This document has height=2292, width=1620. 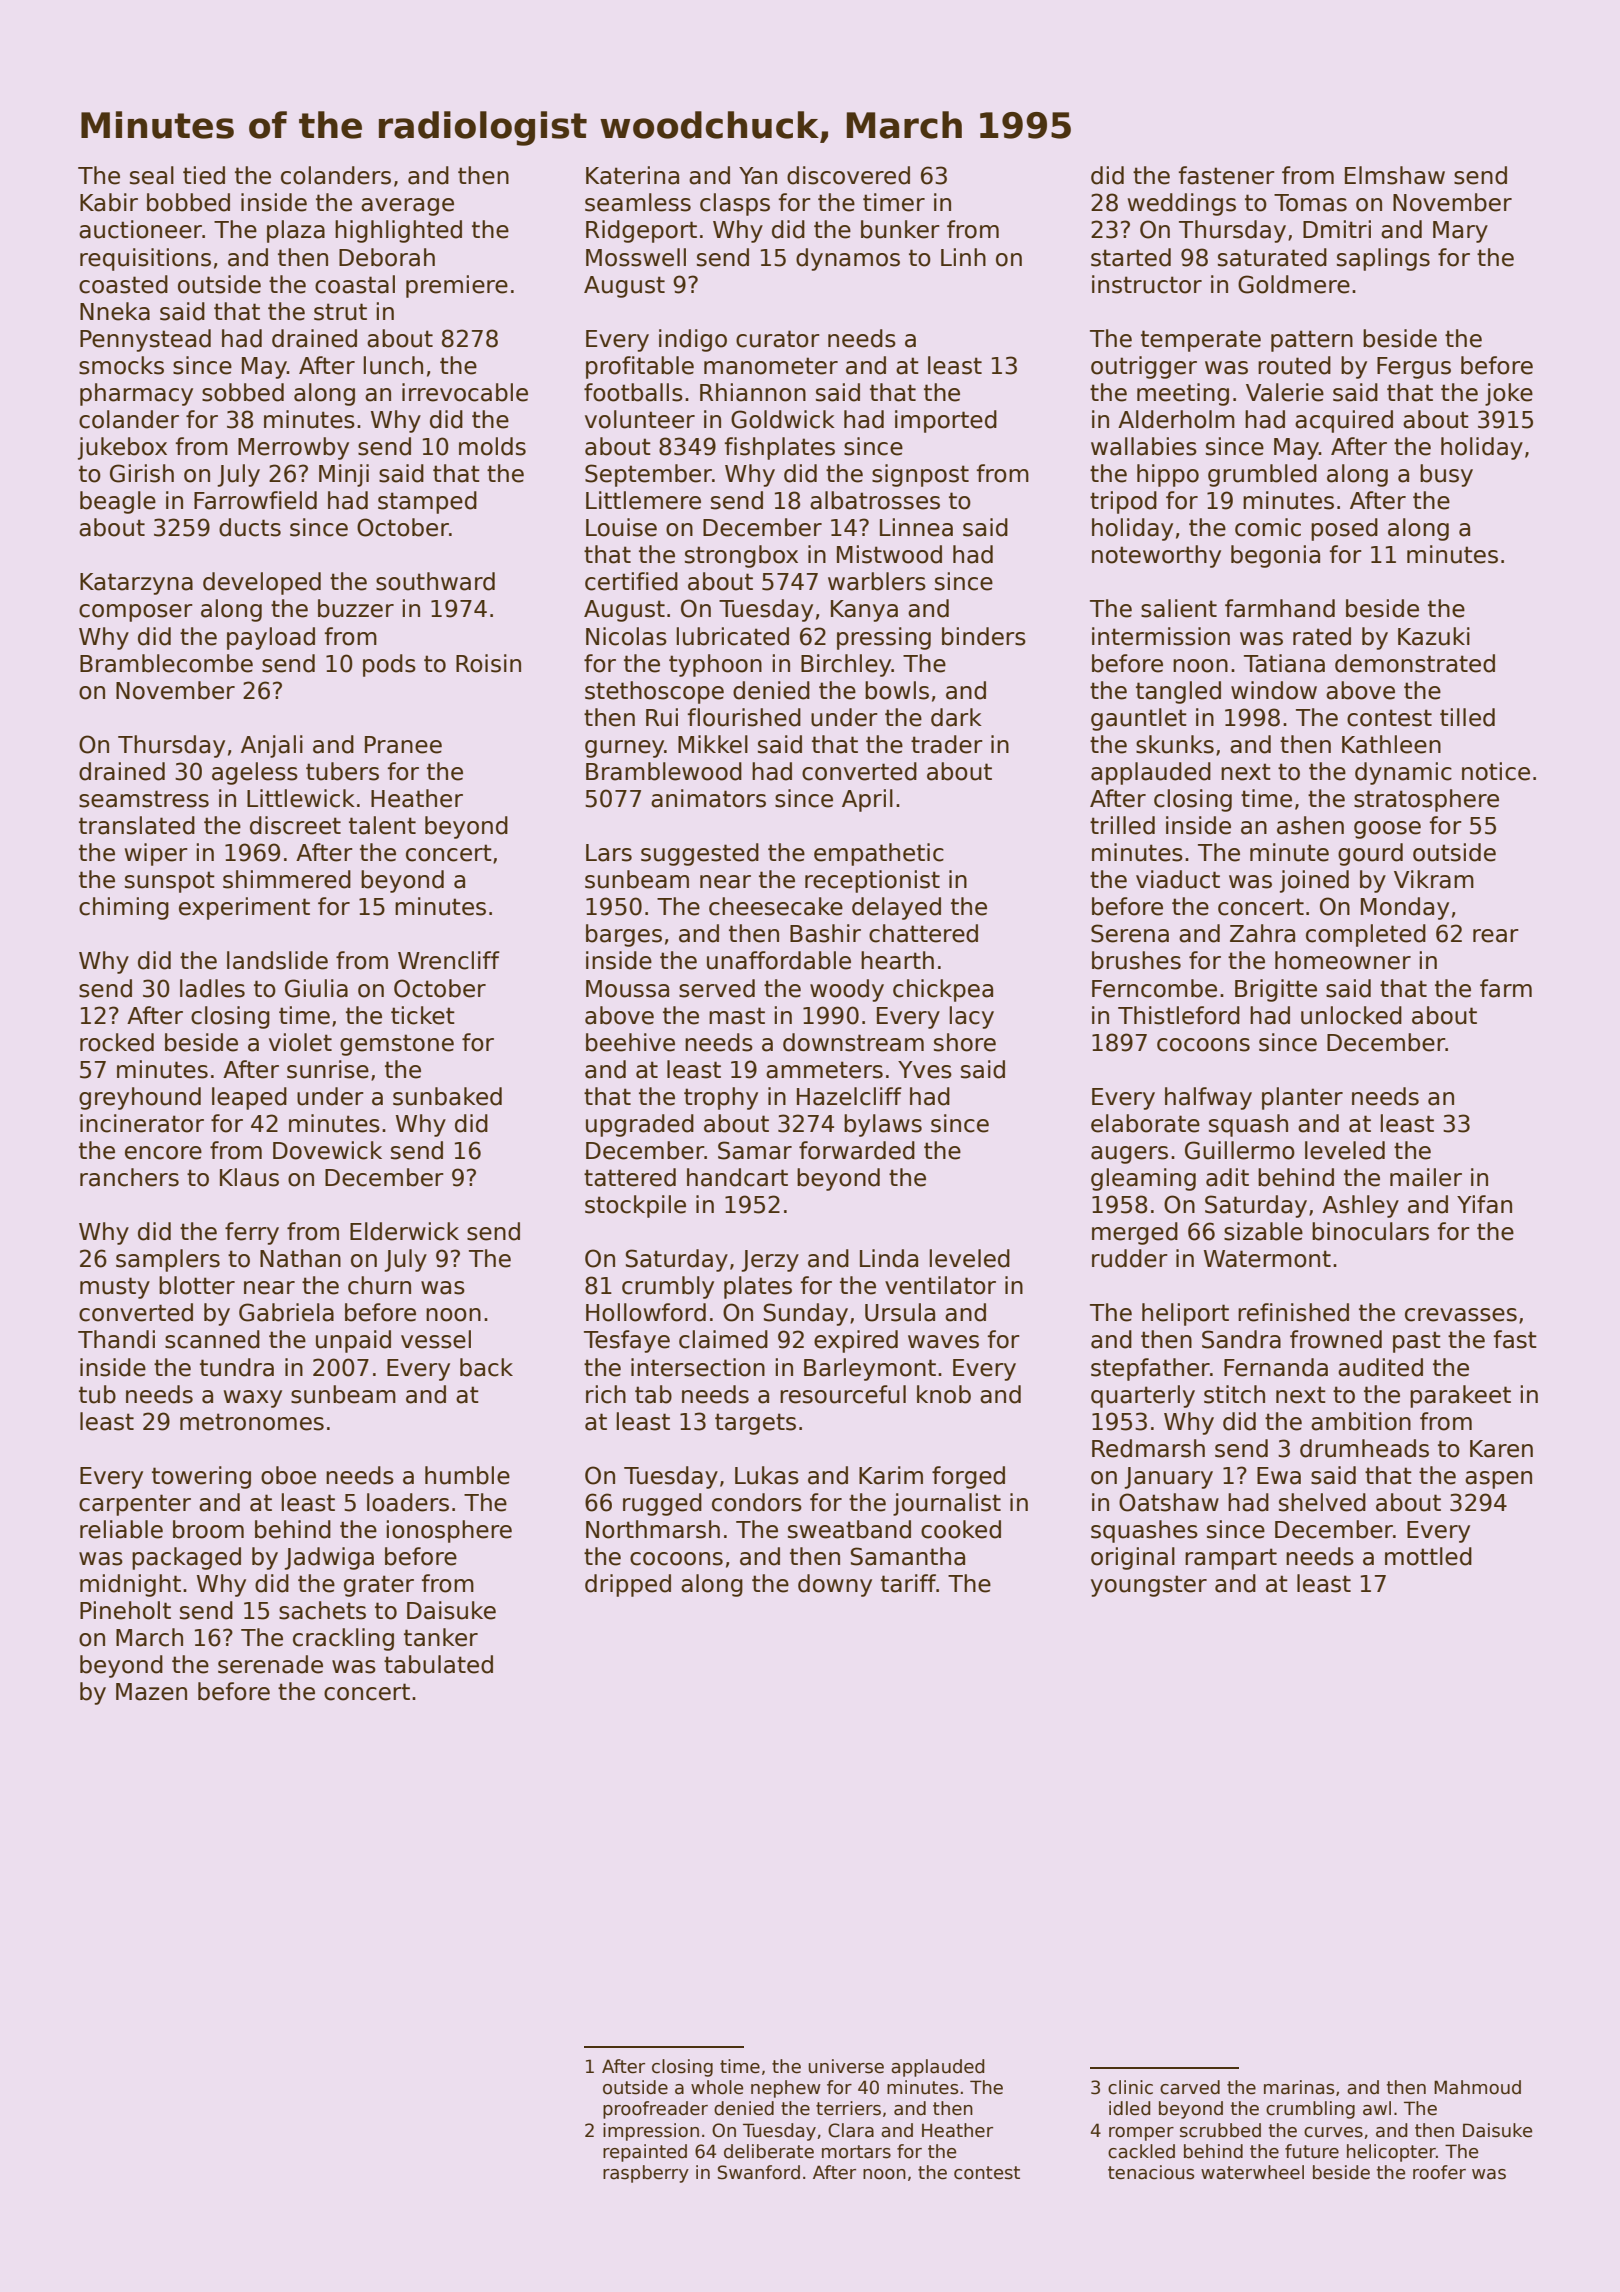 I want to click on warblers, so click(x=877, y=581).
